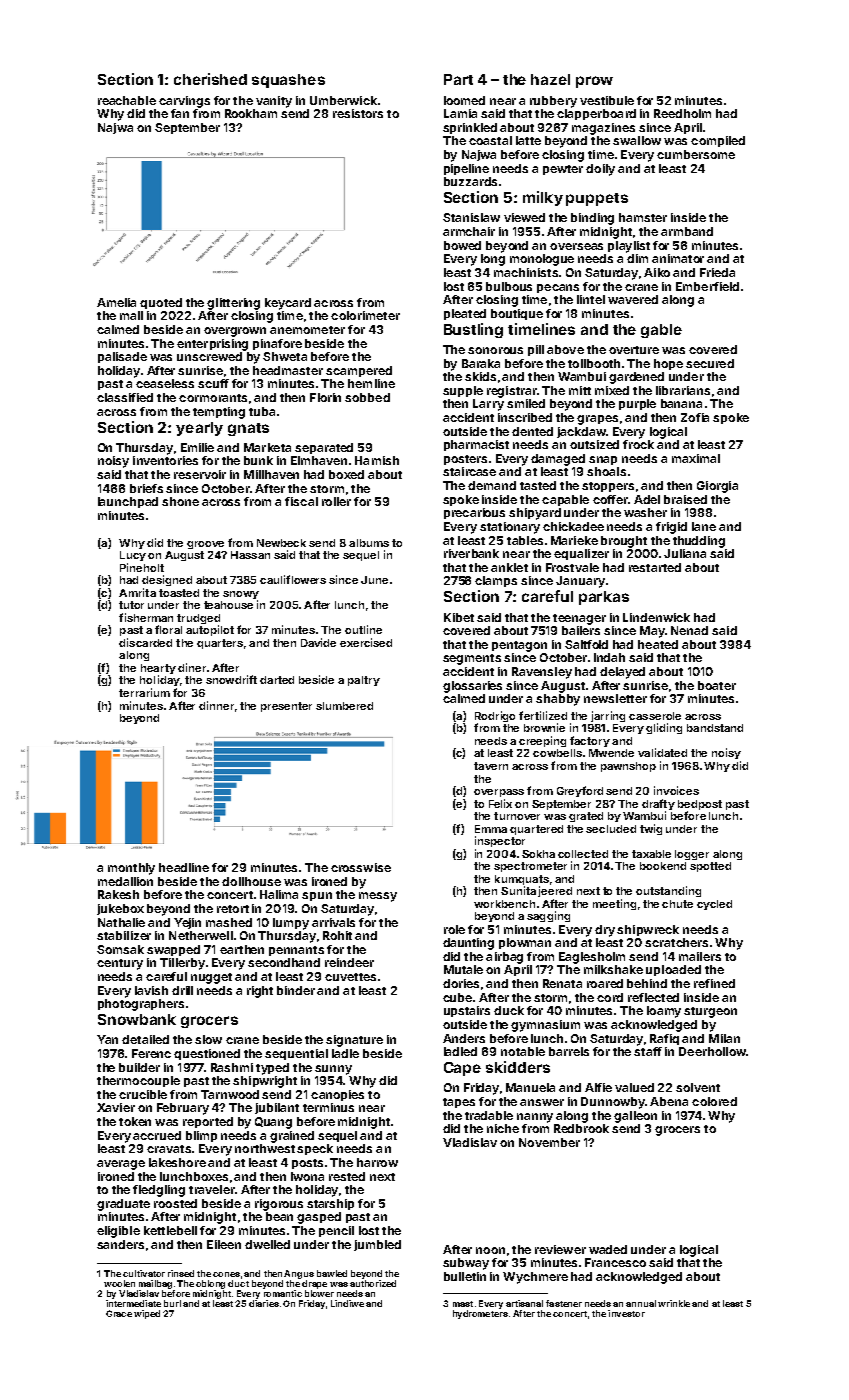 The height and width of the screenshot is (1400, 849). I want to click on refined, so click(714, 983).
